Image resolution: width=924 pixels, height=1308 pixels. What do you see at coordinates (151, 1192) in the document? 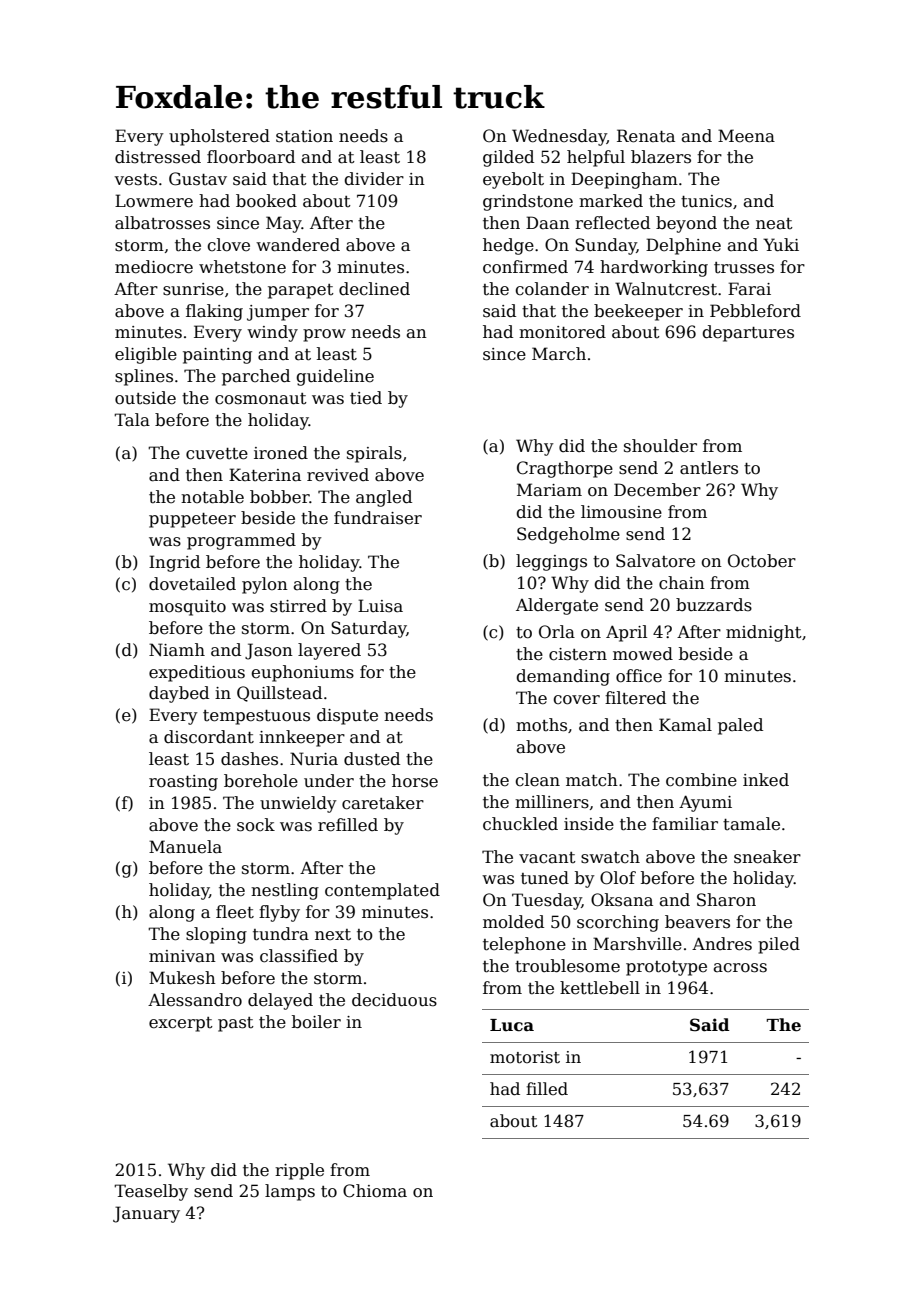
I see `Teaselby` at bounding box center [151, 1192].
